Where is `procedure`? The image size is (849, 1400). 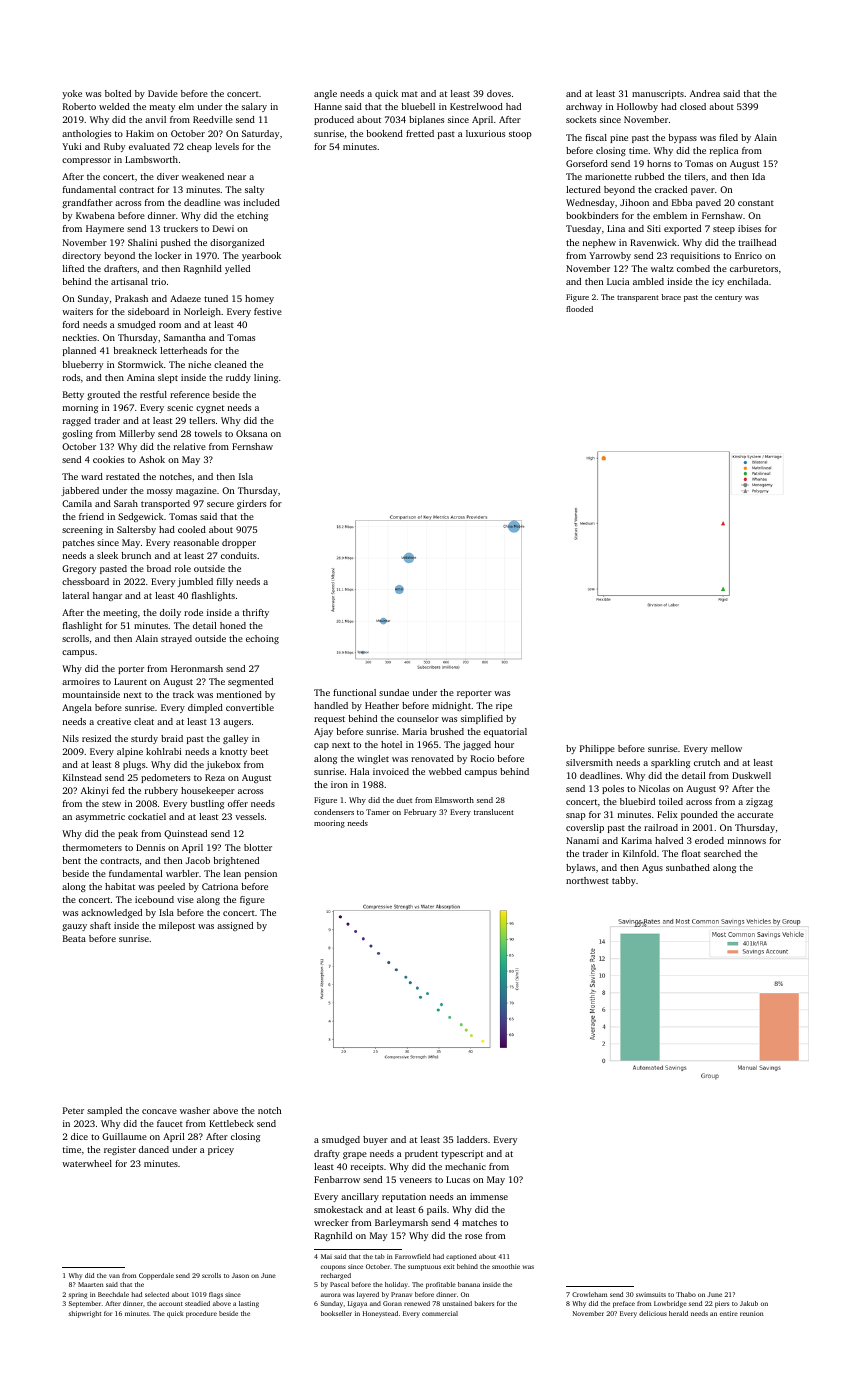 procedure is located at coordinates (201, 1314).
